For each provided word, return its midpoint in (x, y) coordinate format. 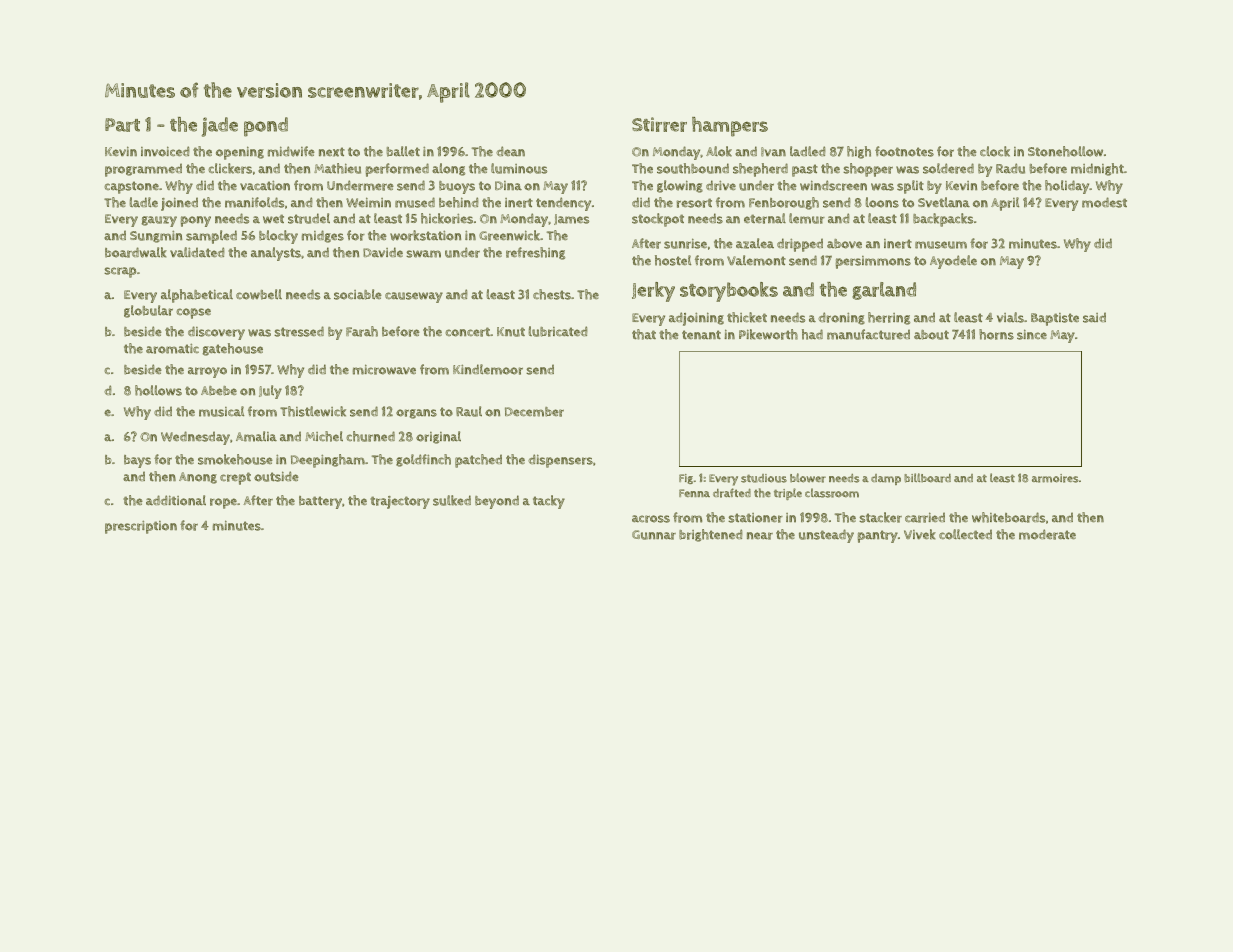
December (534, 412)
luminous (519, 168)
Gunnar (654, 535)
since (1032, 334)
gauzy (159, 221)
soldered (948, 168)
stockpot (658, 220)
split (910, 187)
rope (223, 503)
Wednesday (195, 438)
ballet (403, 151)
